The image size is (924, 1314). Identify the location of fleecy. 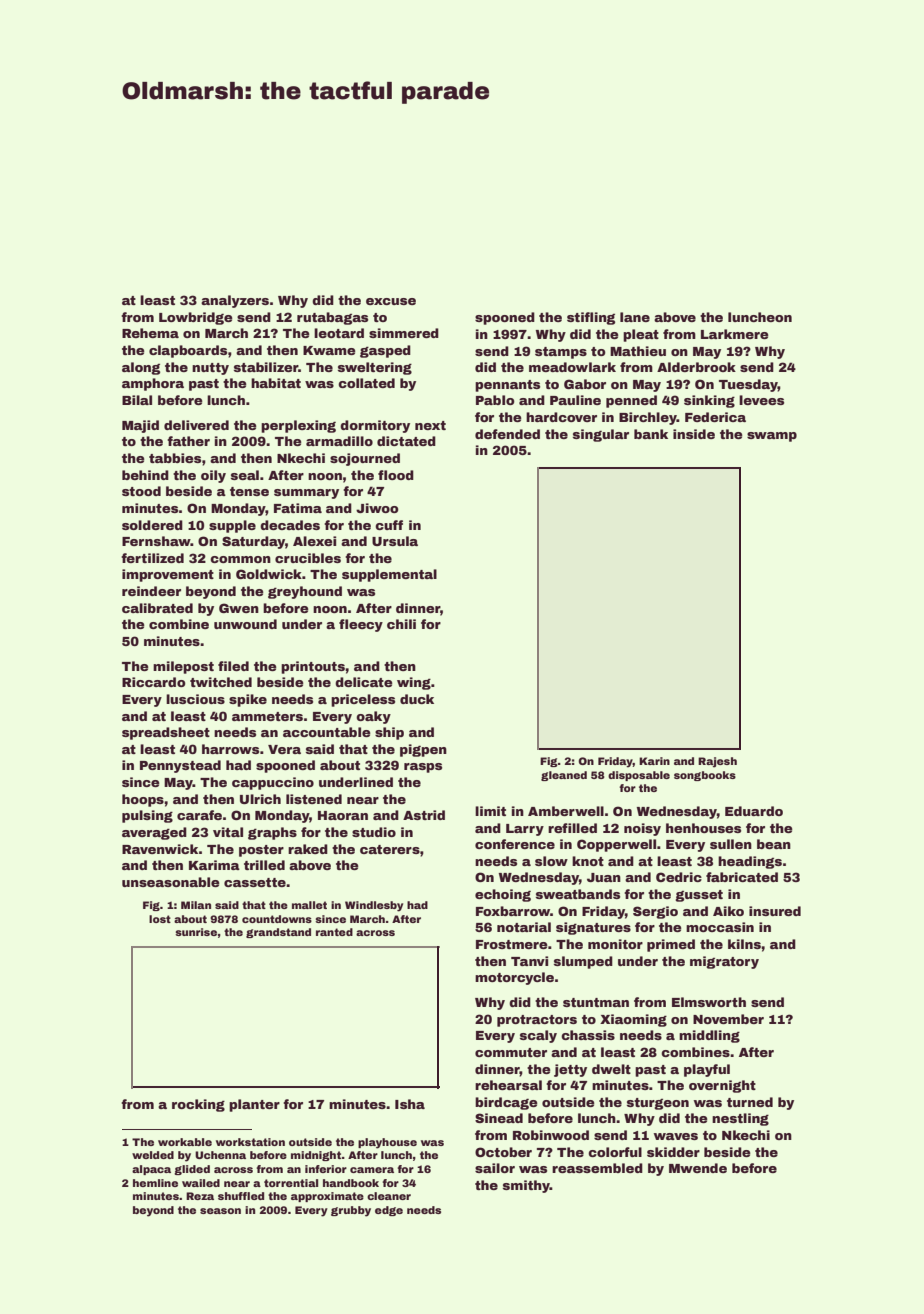
(361, 625).
